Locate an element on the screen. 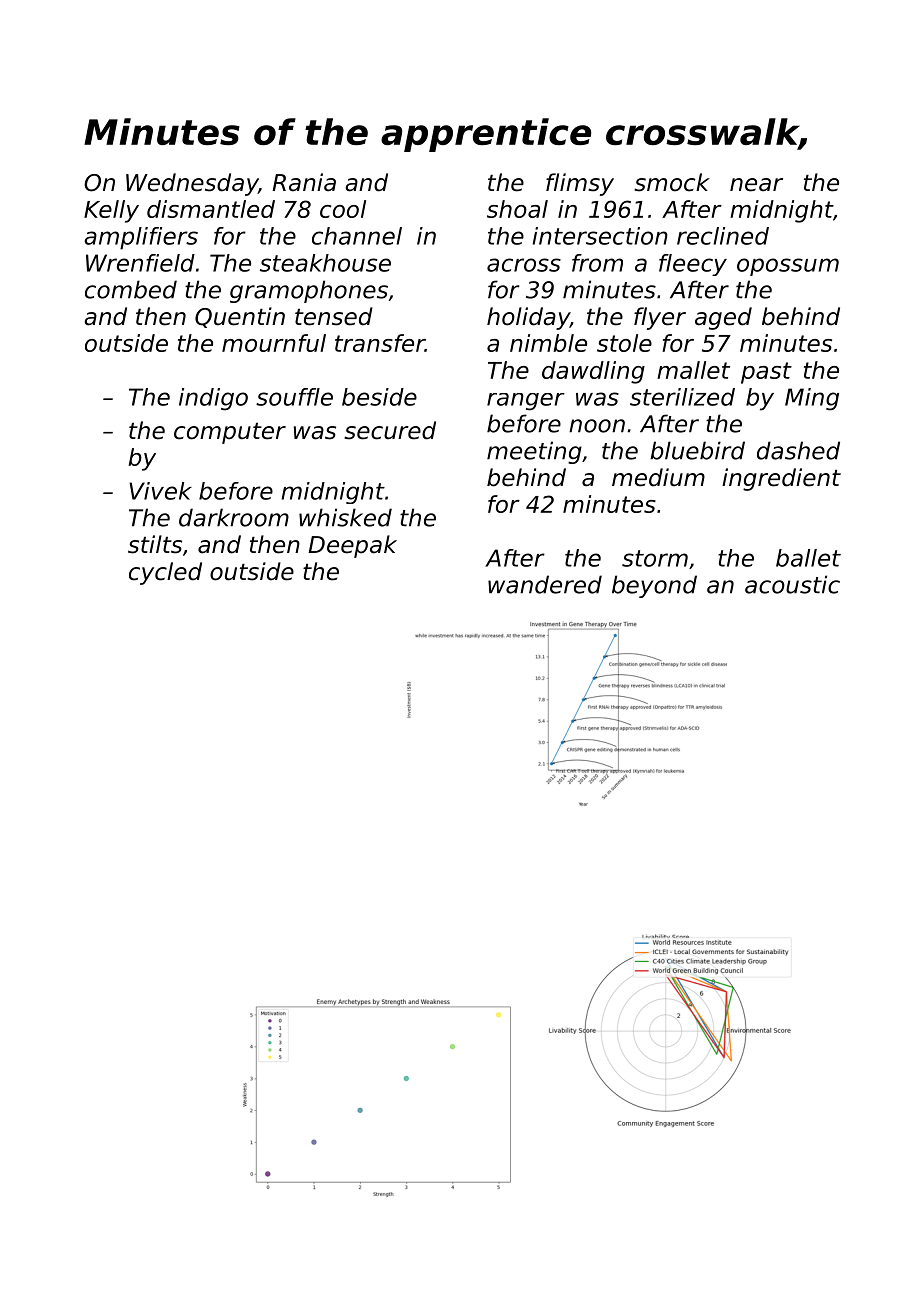  near is located at coordinates (756, 185).
